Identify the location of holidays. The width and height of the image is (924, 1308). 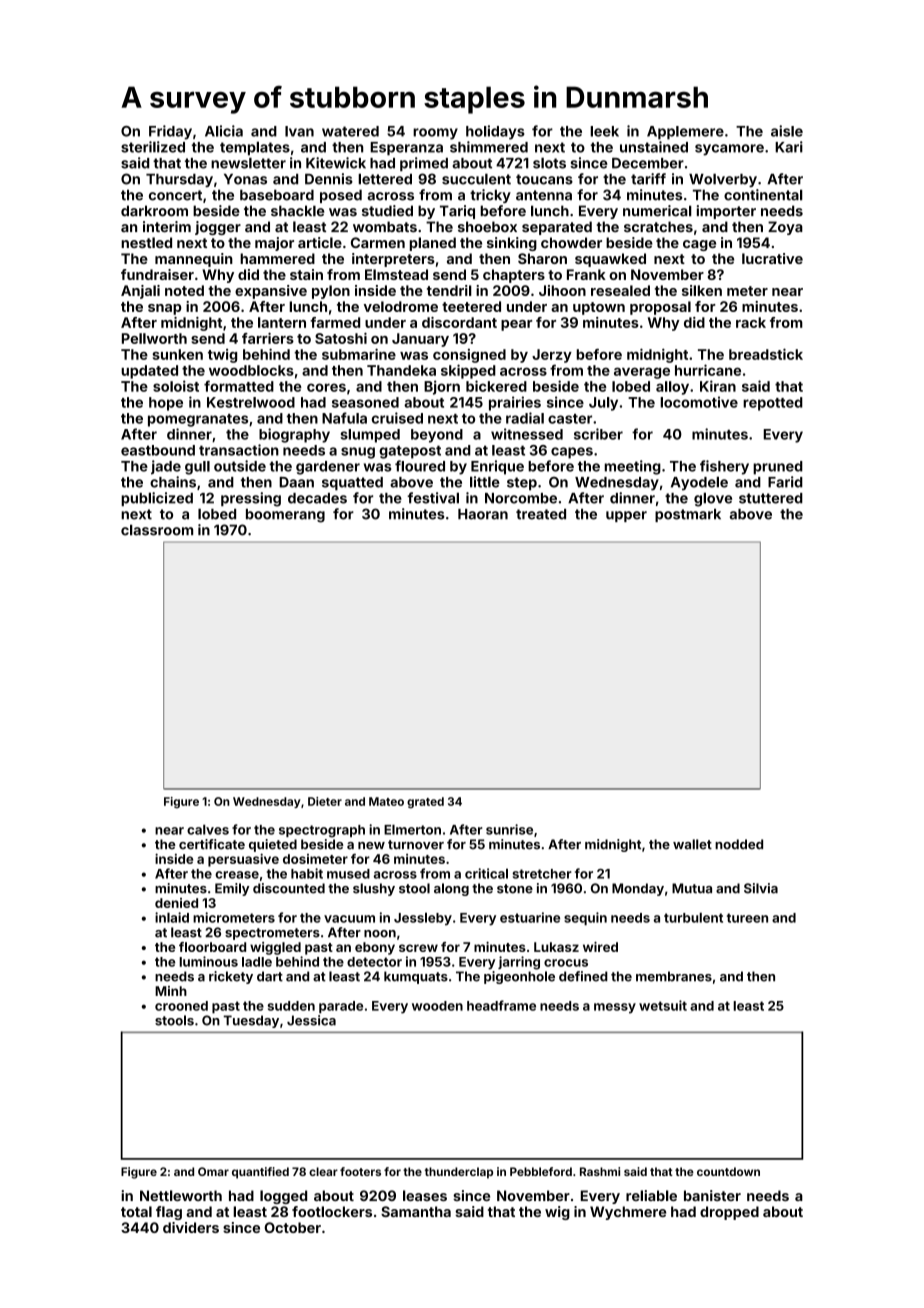
(495, 132).
